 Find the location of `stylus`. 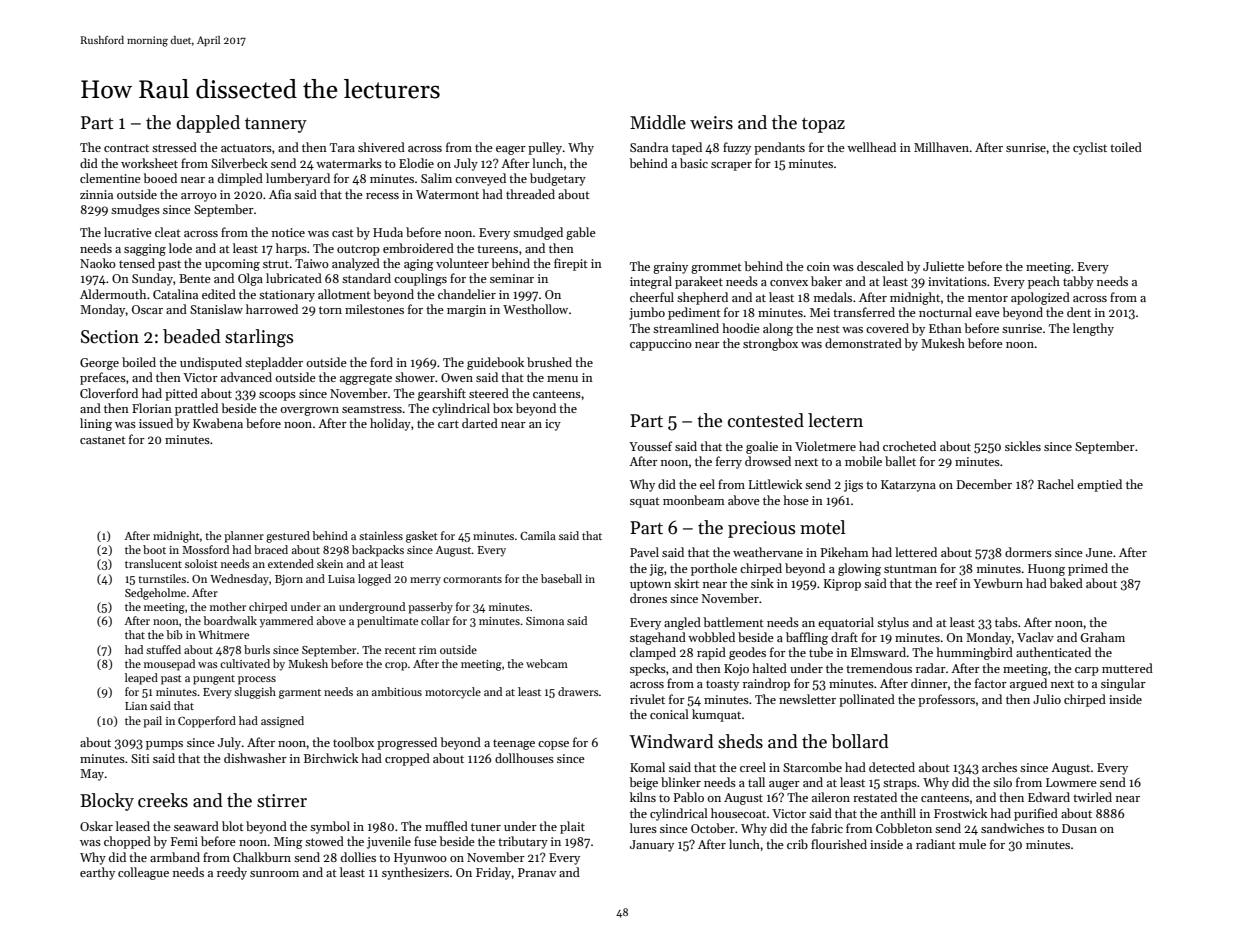

stylus is located at coordinates (893, 623).
